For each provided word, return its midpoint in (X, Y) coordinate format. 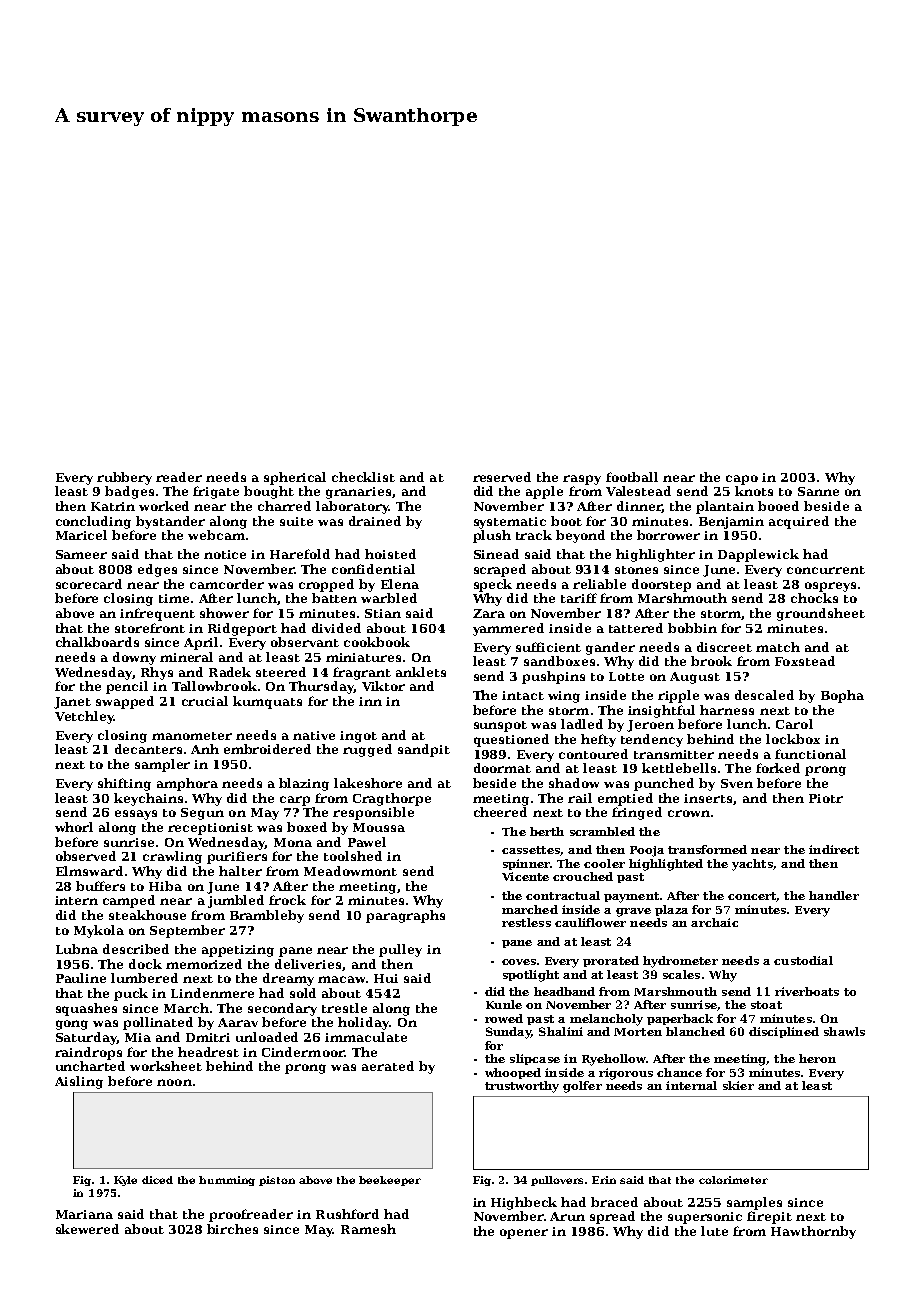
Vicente (525, 876)
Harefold (300, 554)
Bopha (842, 696)
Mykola (99, 931)
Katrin (113, 506)
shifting (124, 784)
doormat (502, 768)
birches (232, 1229)
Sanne (818, 491)
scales (681, 974)
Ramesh (368, 1229)
